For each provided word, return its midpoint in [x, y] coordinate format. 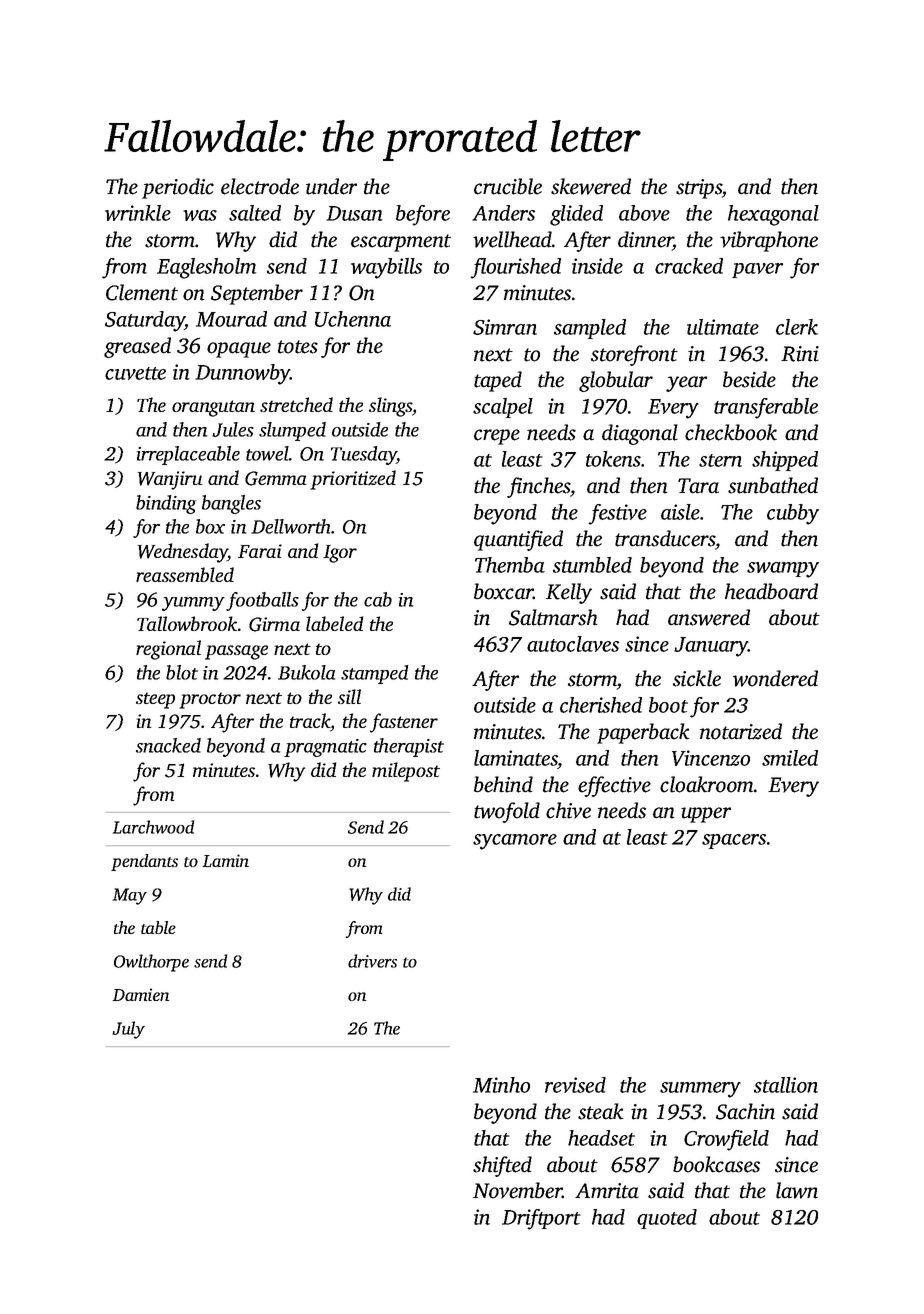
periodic [178, 188]
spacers [734, 841]
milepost [406, 772]
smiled [790, 758]
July [128, 1030]
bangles [231, 504]
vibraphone [769, 241]
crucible [508, 186]
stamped [374, 674]
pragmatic [325, 748]
